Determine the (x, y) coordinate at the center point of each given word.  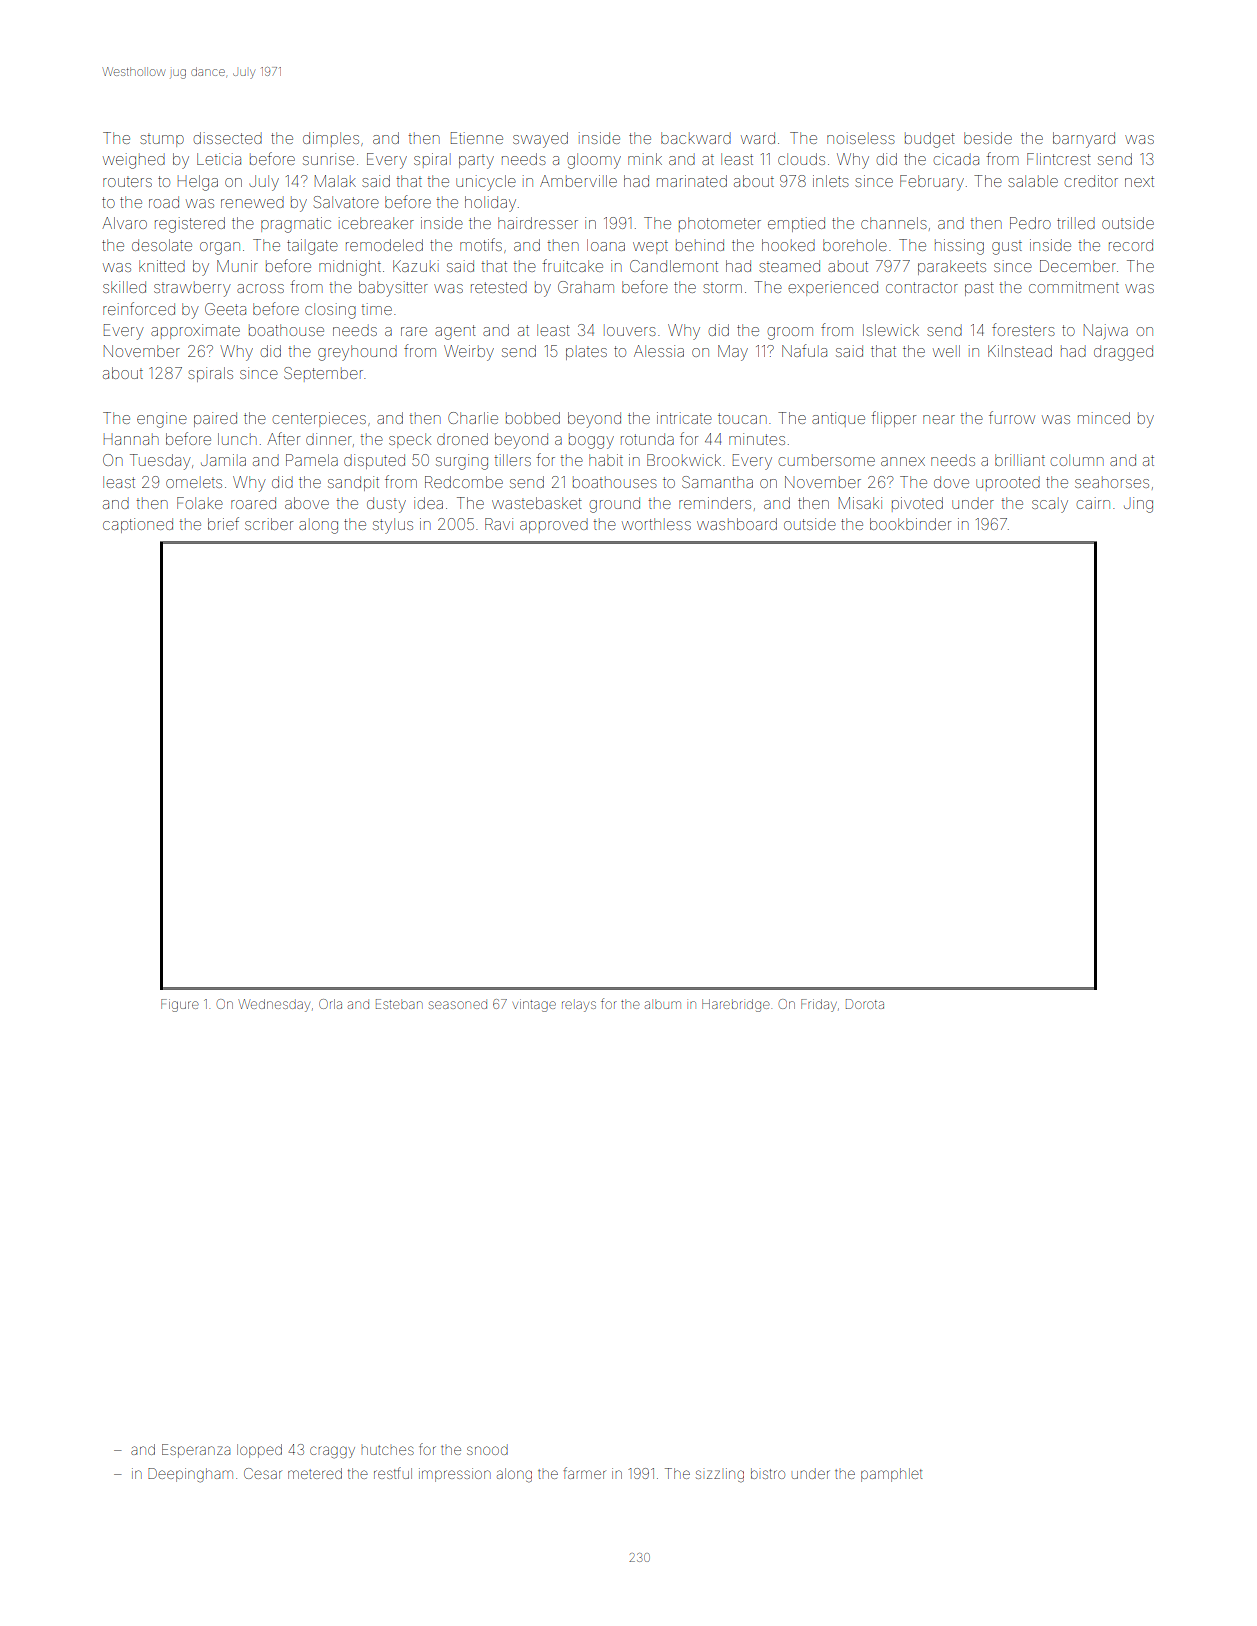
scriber (269, 524)
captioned (138, 525)
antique (838, 418)
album (663, 1005)
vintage (534, 1005)
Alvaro (124, 223)
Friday (819, 1005)
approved (554, 527)
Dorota (865, 1004)
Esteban (399, 1004)
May (733, 353)
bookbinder (910, 524)
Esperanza (196, 1451)
